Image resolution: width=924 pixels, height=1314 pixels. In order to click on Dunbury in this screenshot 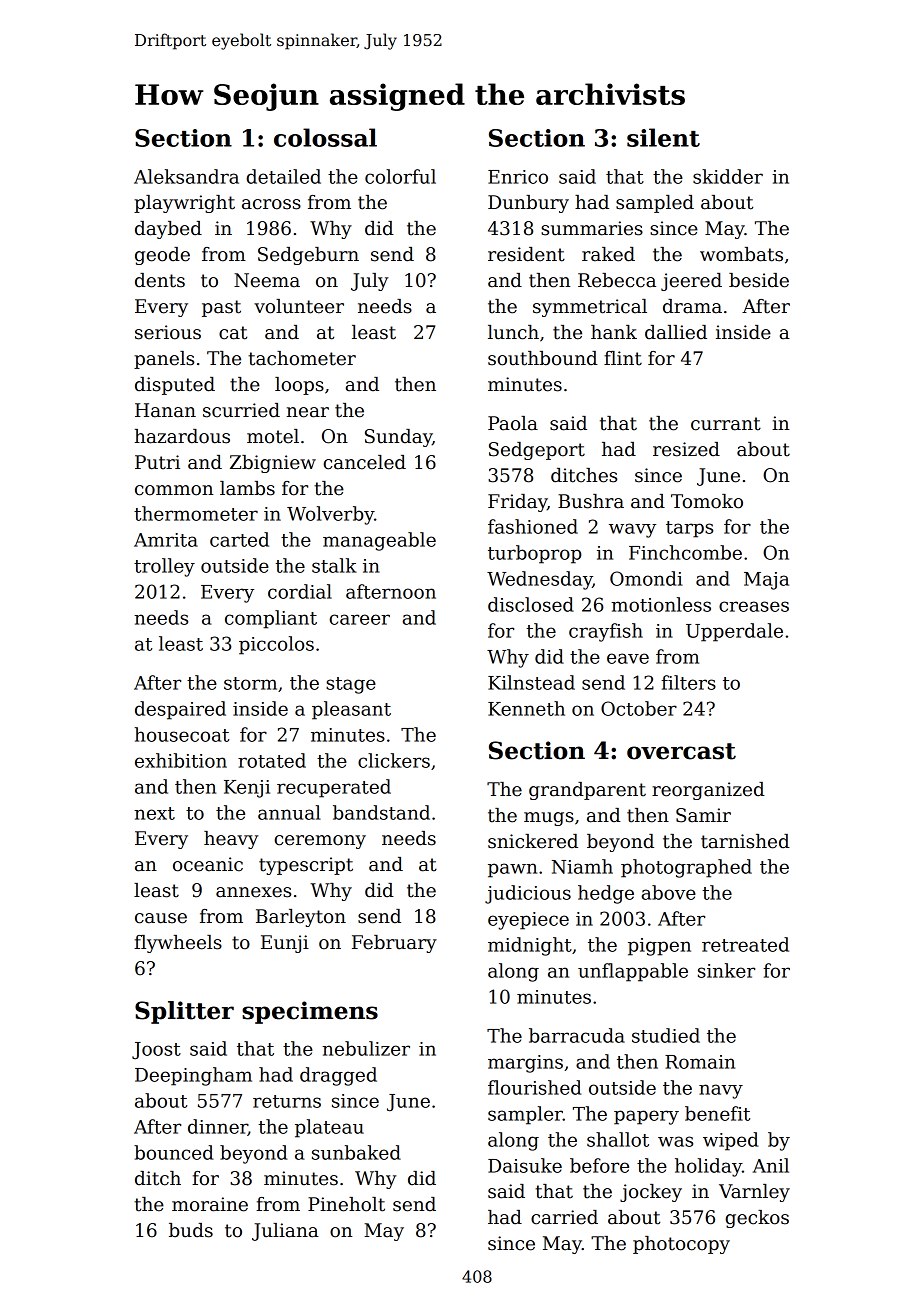, I will do `click(528, 204)`.
